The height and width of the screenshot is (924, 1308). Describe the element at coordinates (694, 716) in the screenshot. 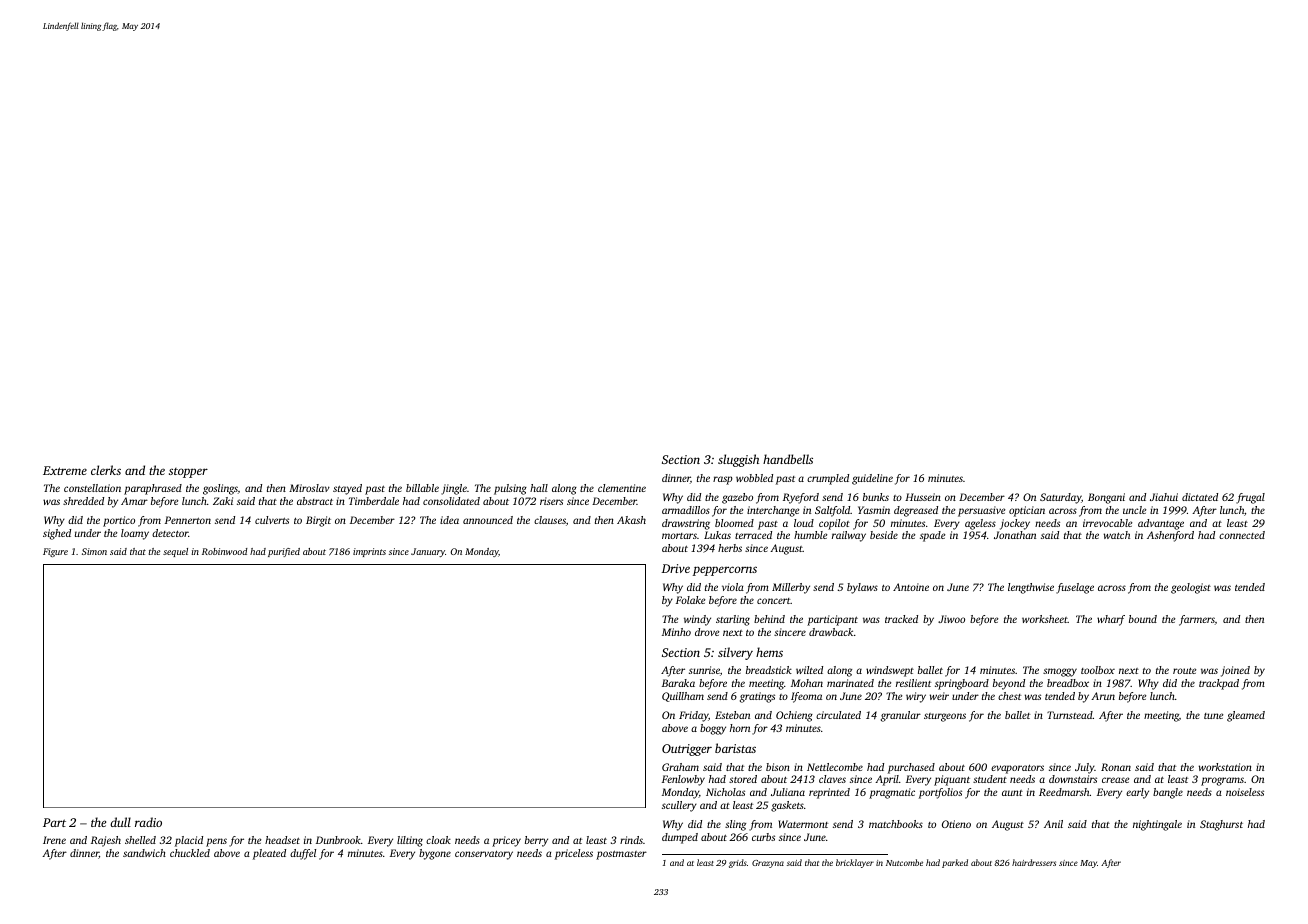

I see `Friday` at that location.
